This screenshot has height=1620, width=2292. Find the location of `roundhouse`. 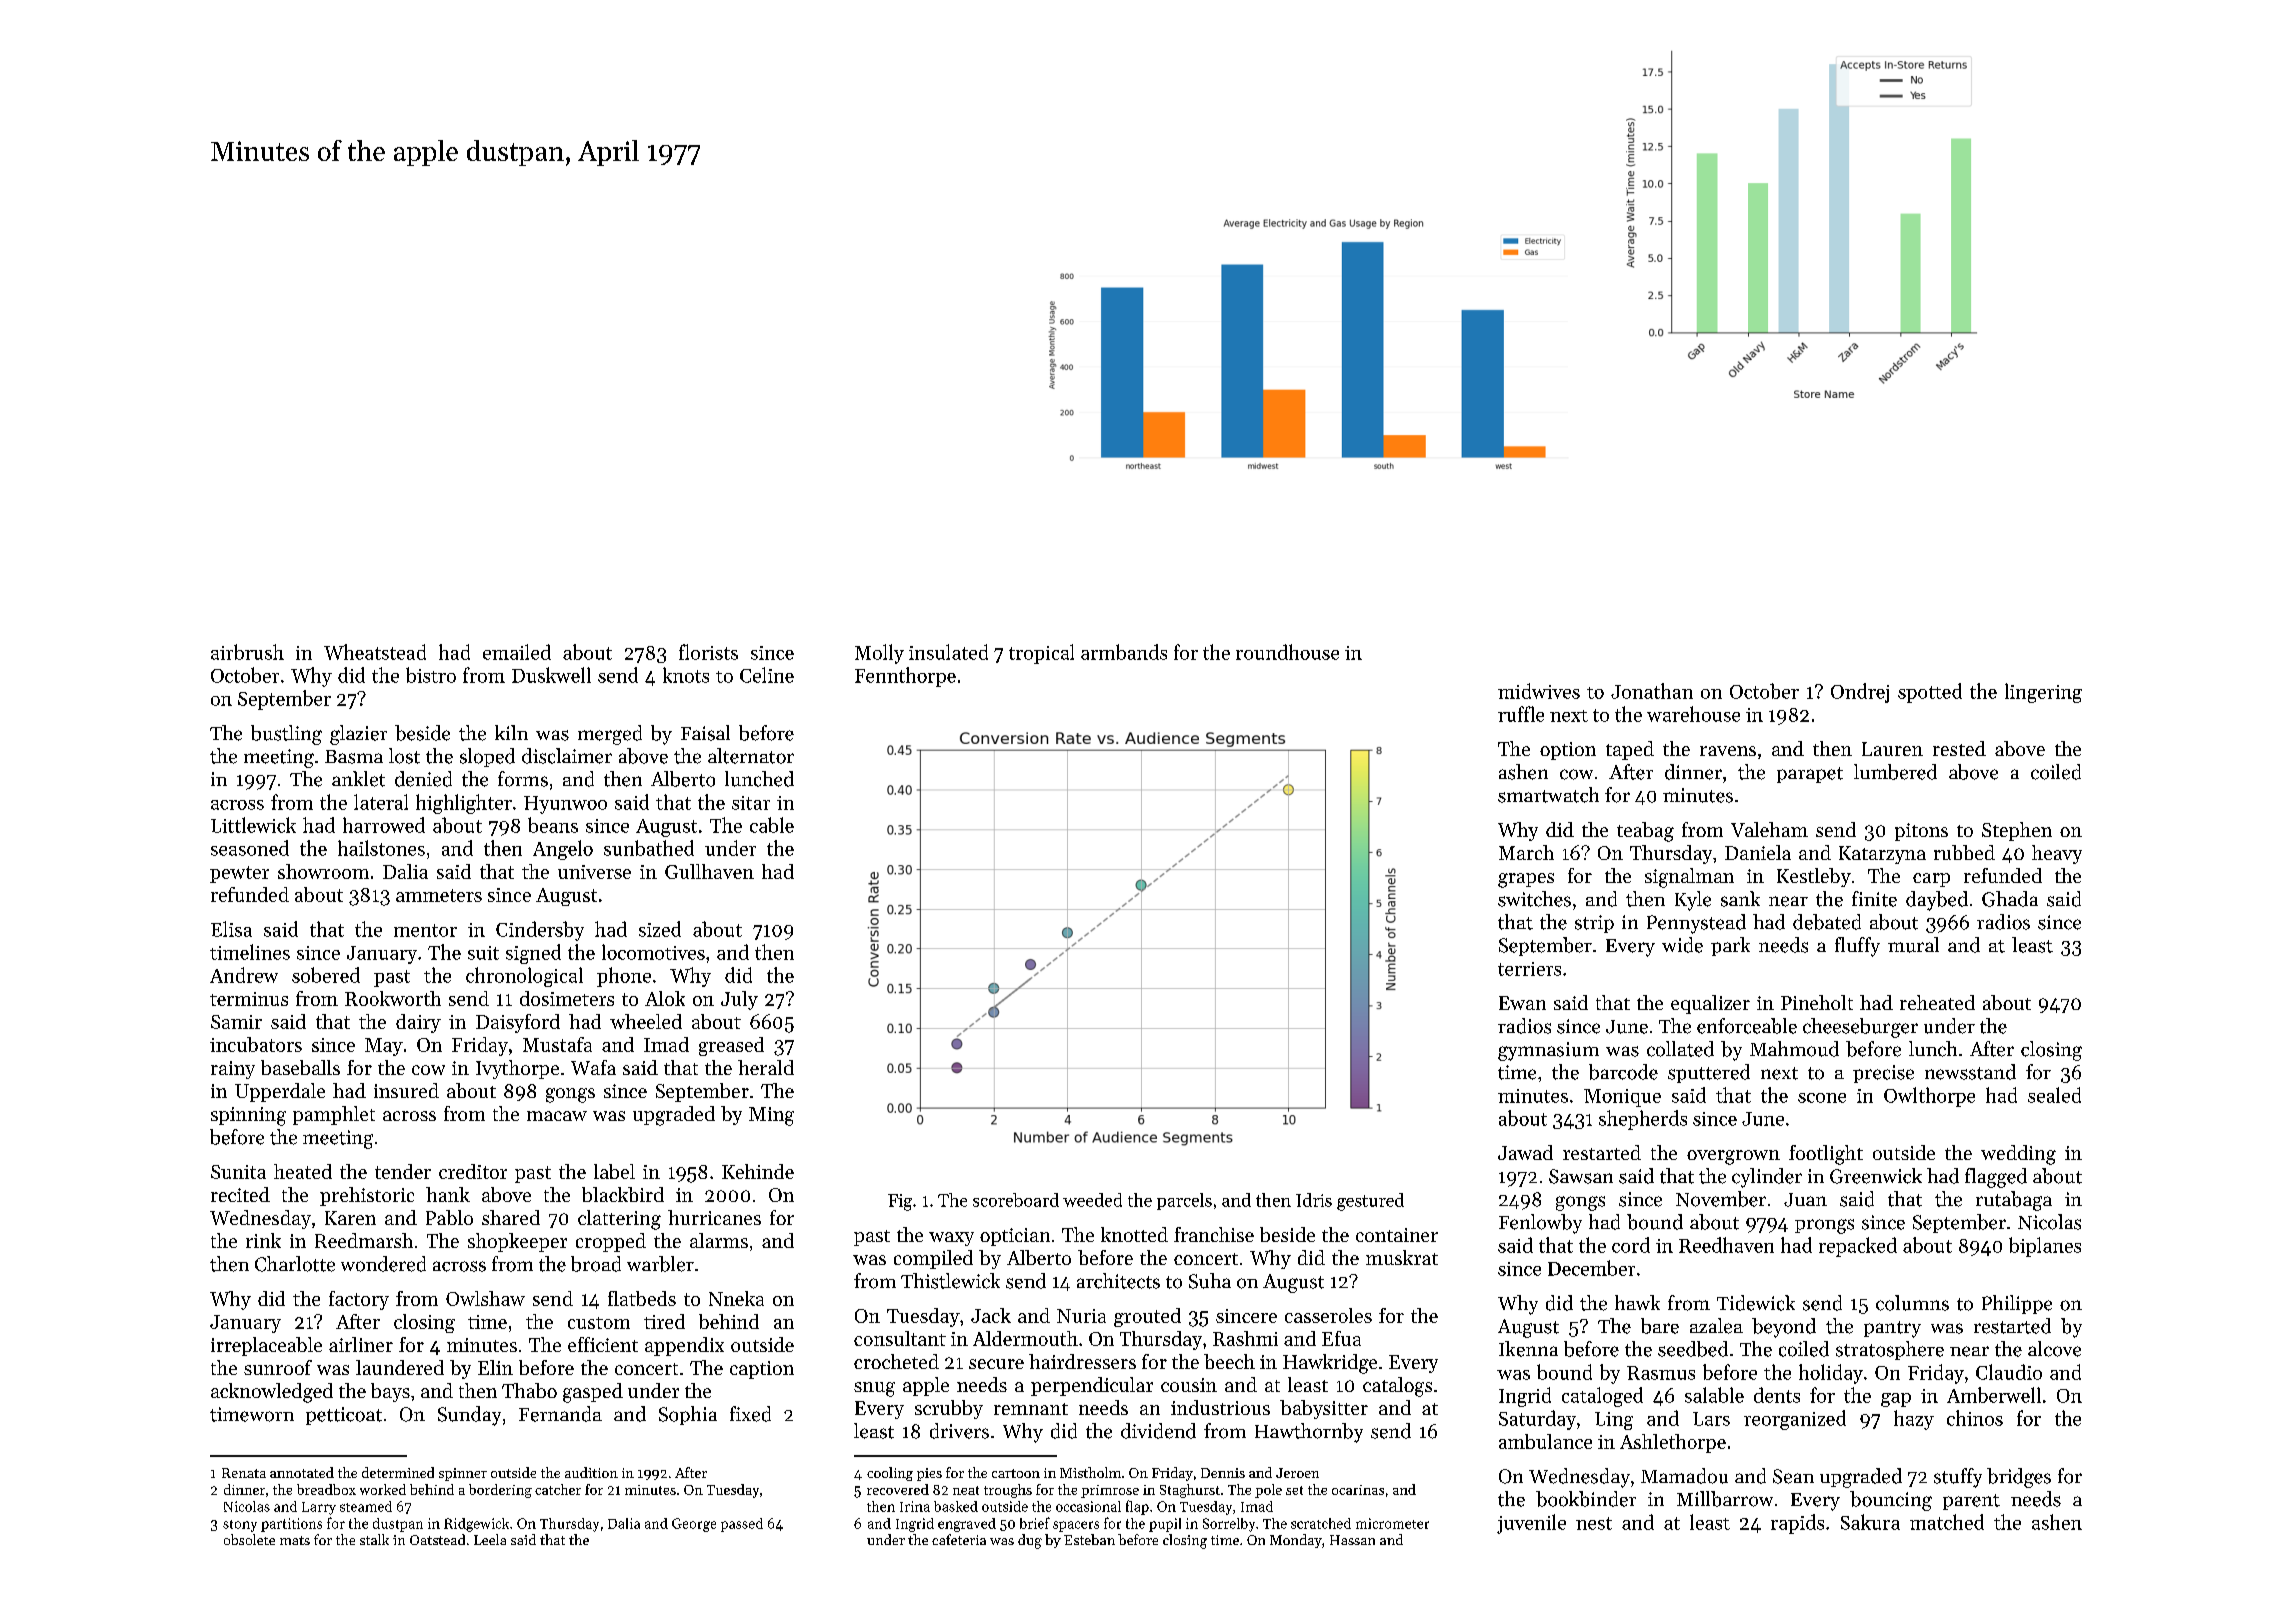

roundhouse is located at coordinates (1287, 652).
